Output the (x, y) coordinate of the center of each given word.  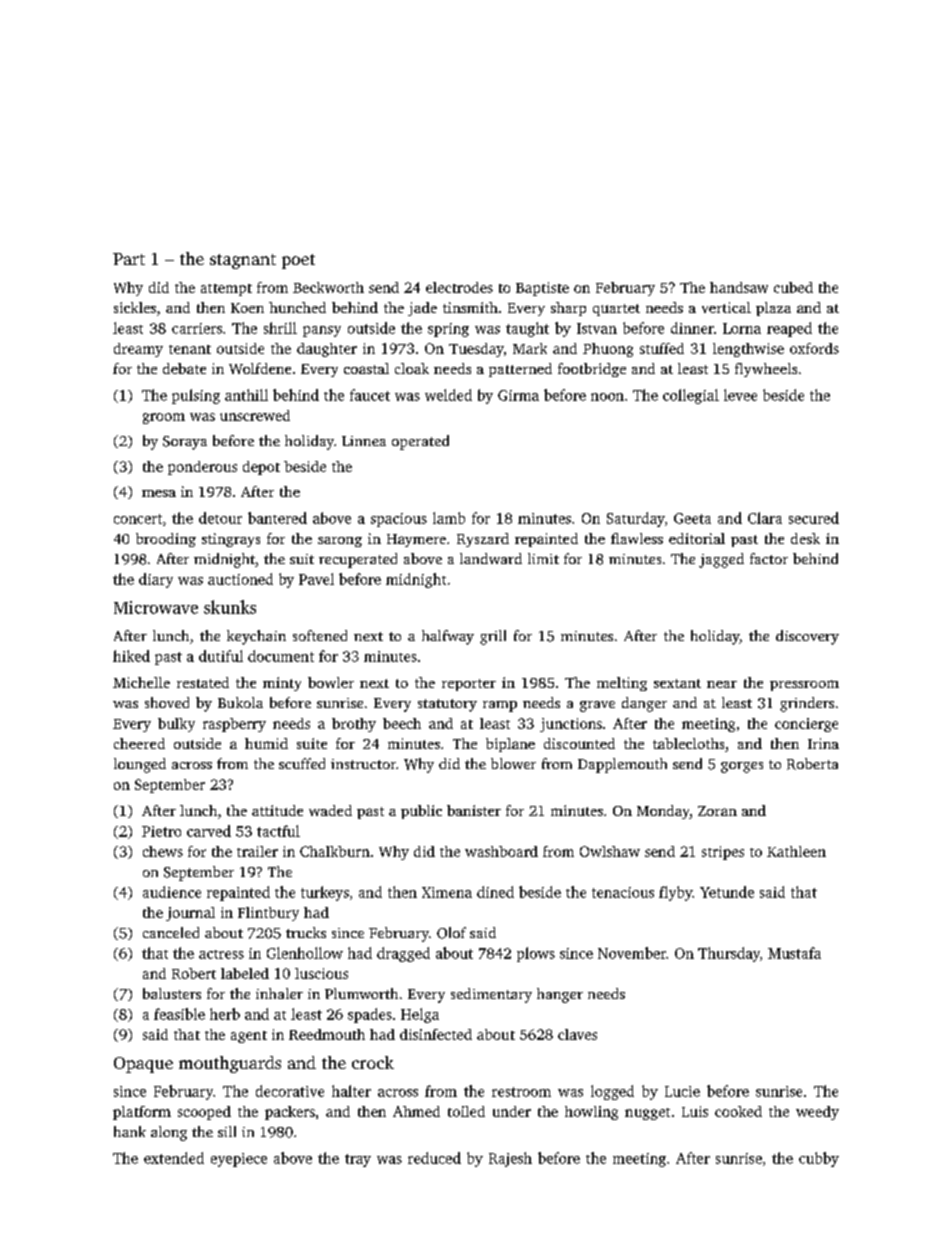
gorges (742, 767)
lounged (140, 765)
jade (422, 309)
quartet (616, 310)
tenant (190, 349)
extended (174, 1158)
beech (402, 723)
